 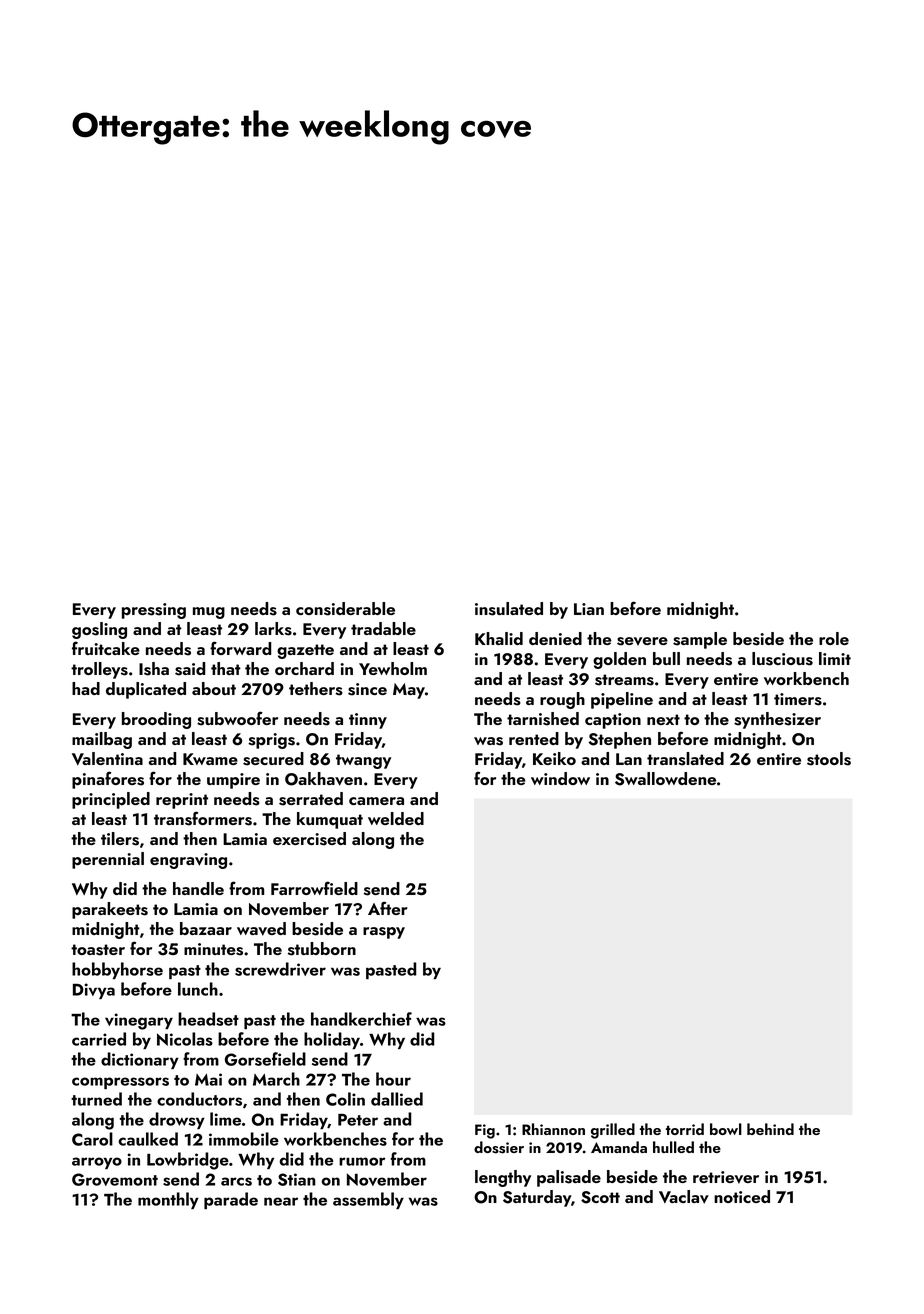 What do you see at coordinates (770, 1129) in the document?
I see `behind` at bounding box center [770, 1129].
